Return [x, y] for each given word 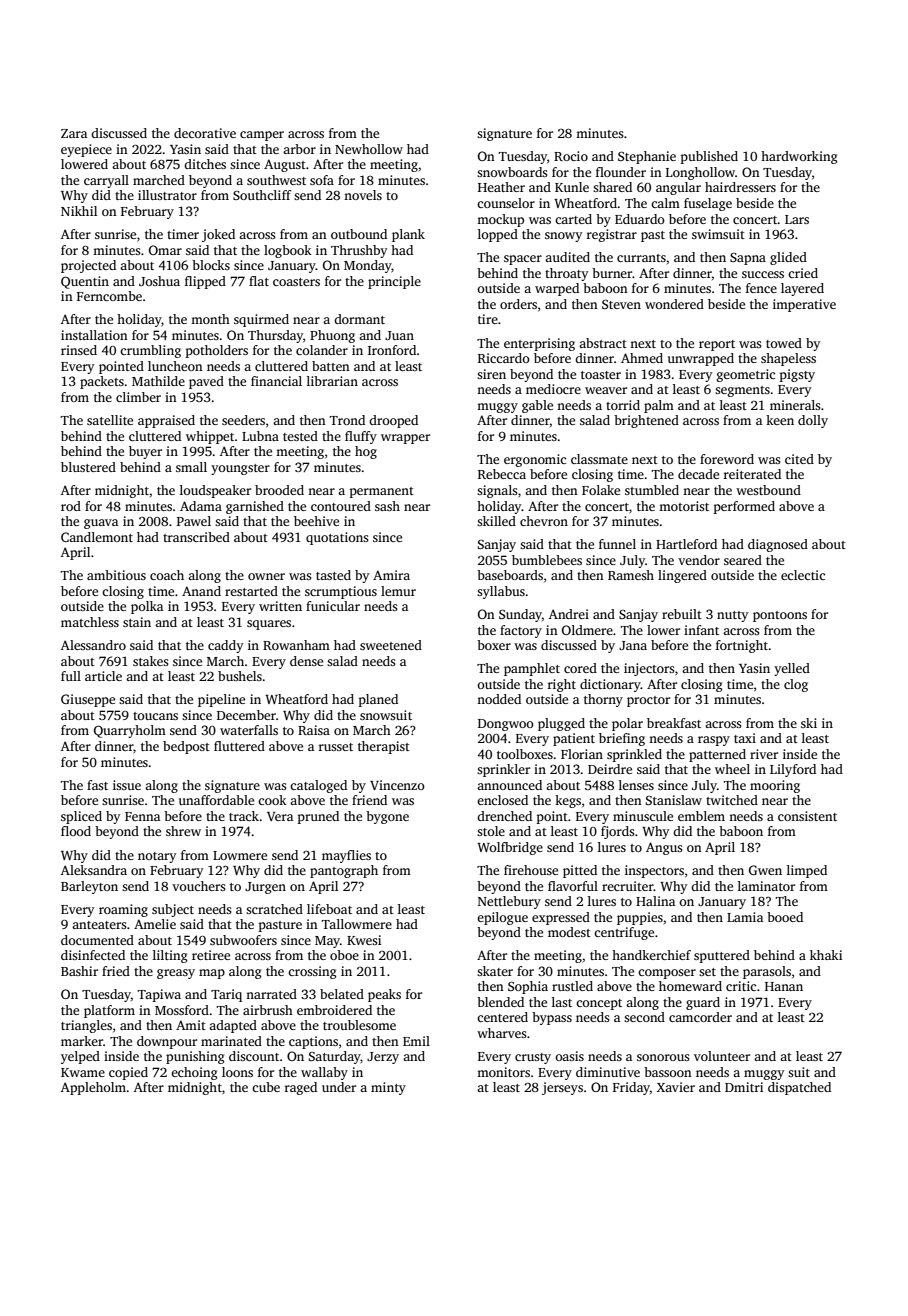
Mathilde [158, 381]
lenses [636, 785]
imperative [804, 305]
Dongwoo [506, 725]
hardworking [799, 157]
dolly [813, 421]
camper [262, 136]
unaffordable [216, 800]
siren [491, 374]
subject [173, 910]
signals [497, 491]
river [764, 754]
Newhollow [369, 149]
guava [101, 524]
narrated [271, 994]
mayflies [346, 856]
